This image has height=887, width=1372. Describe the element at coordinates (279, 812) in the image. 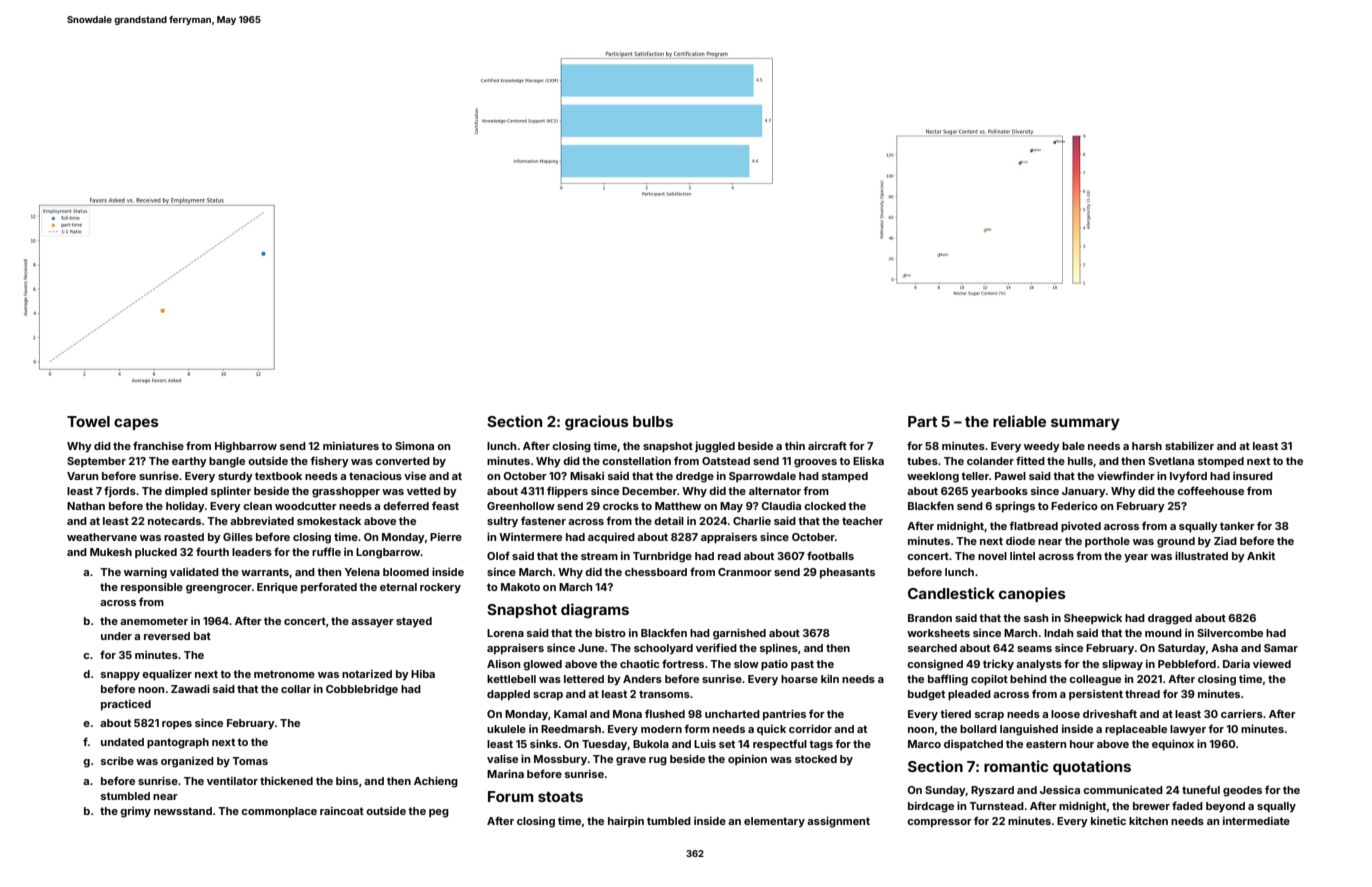

I see `commonplace` at that location.
